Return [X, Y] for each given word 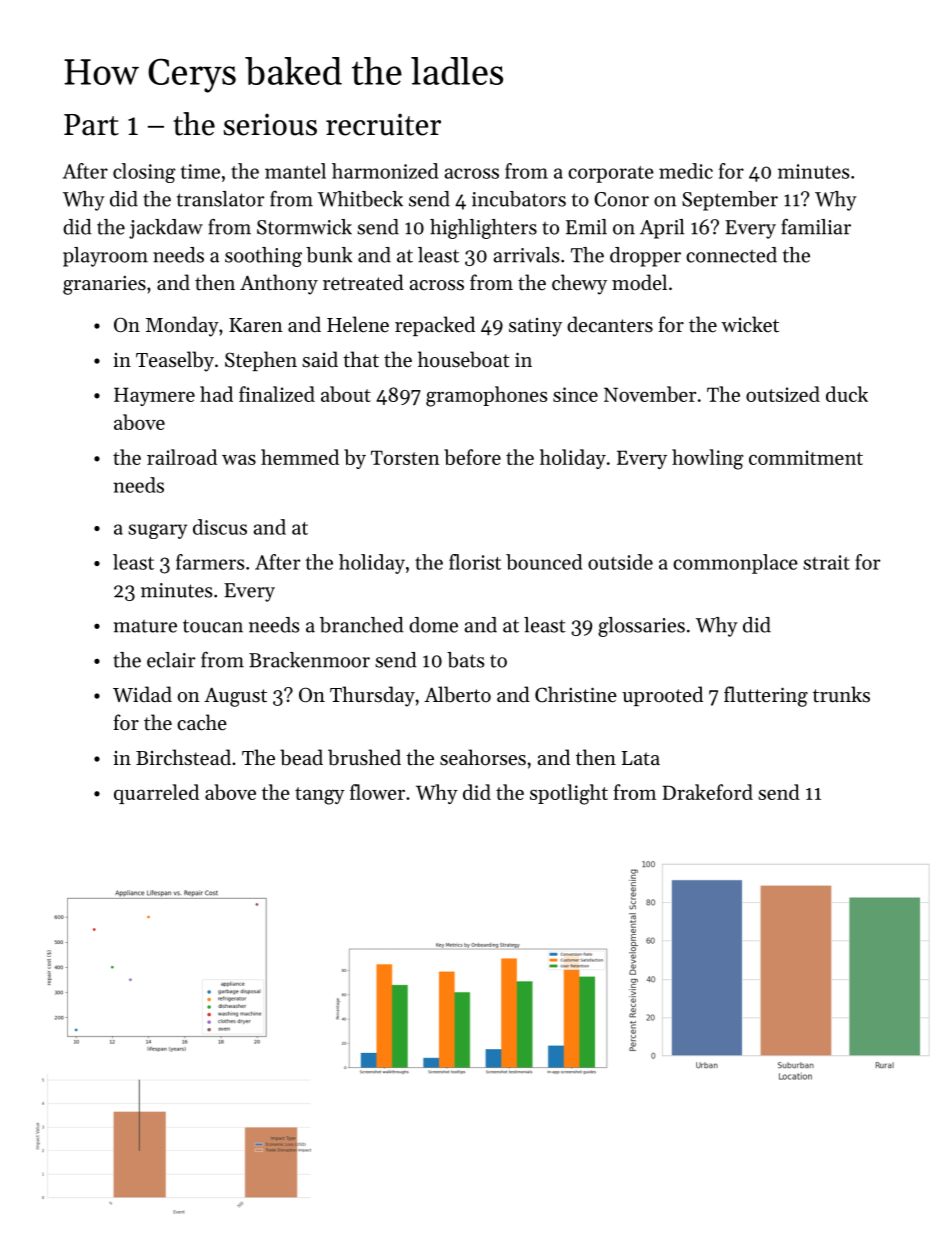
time [200, 171]
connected [731, 255]
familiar [816, 226]
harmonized [385, 171]
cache [202, 722]
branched [361, 625]
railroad [182, 457]
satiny [535, 327]
